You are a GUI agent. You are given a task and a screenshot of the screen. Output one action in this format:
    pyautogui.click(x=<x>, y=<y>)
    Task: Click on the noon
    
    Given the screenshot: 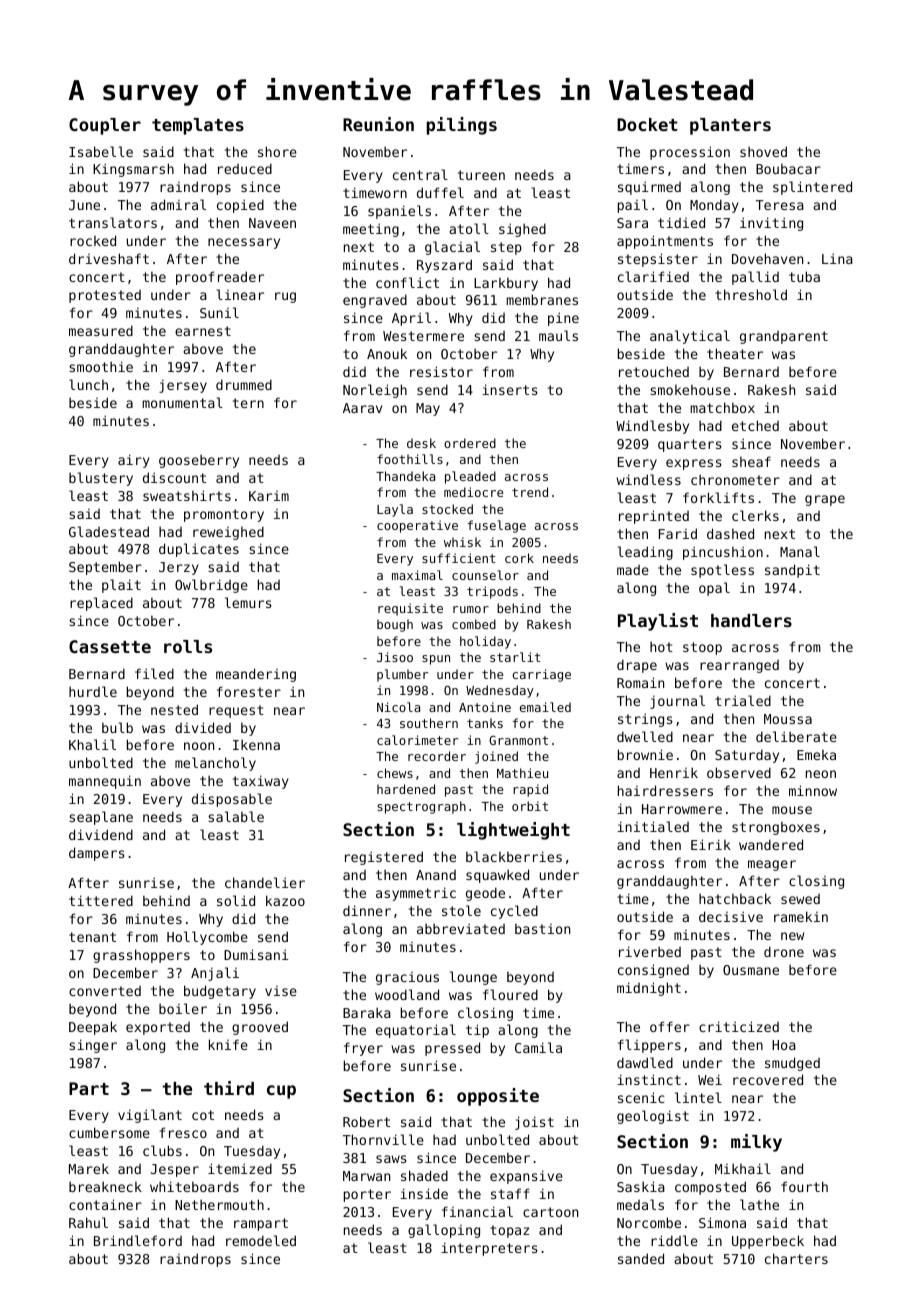 What is the action you would take?
    pyautogui.click(x=199, y=746)
